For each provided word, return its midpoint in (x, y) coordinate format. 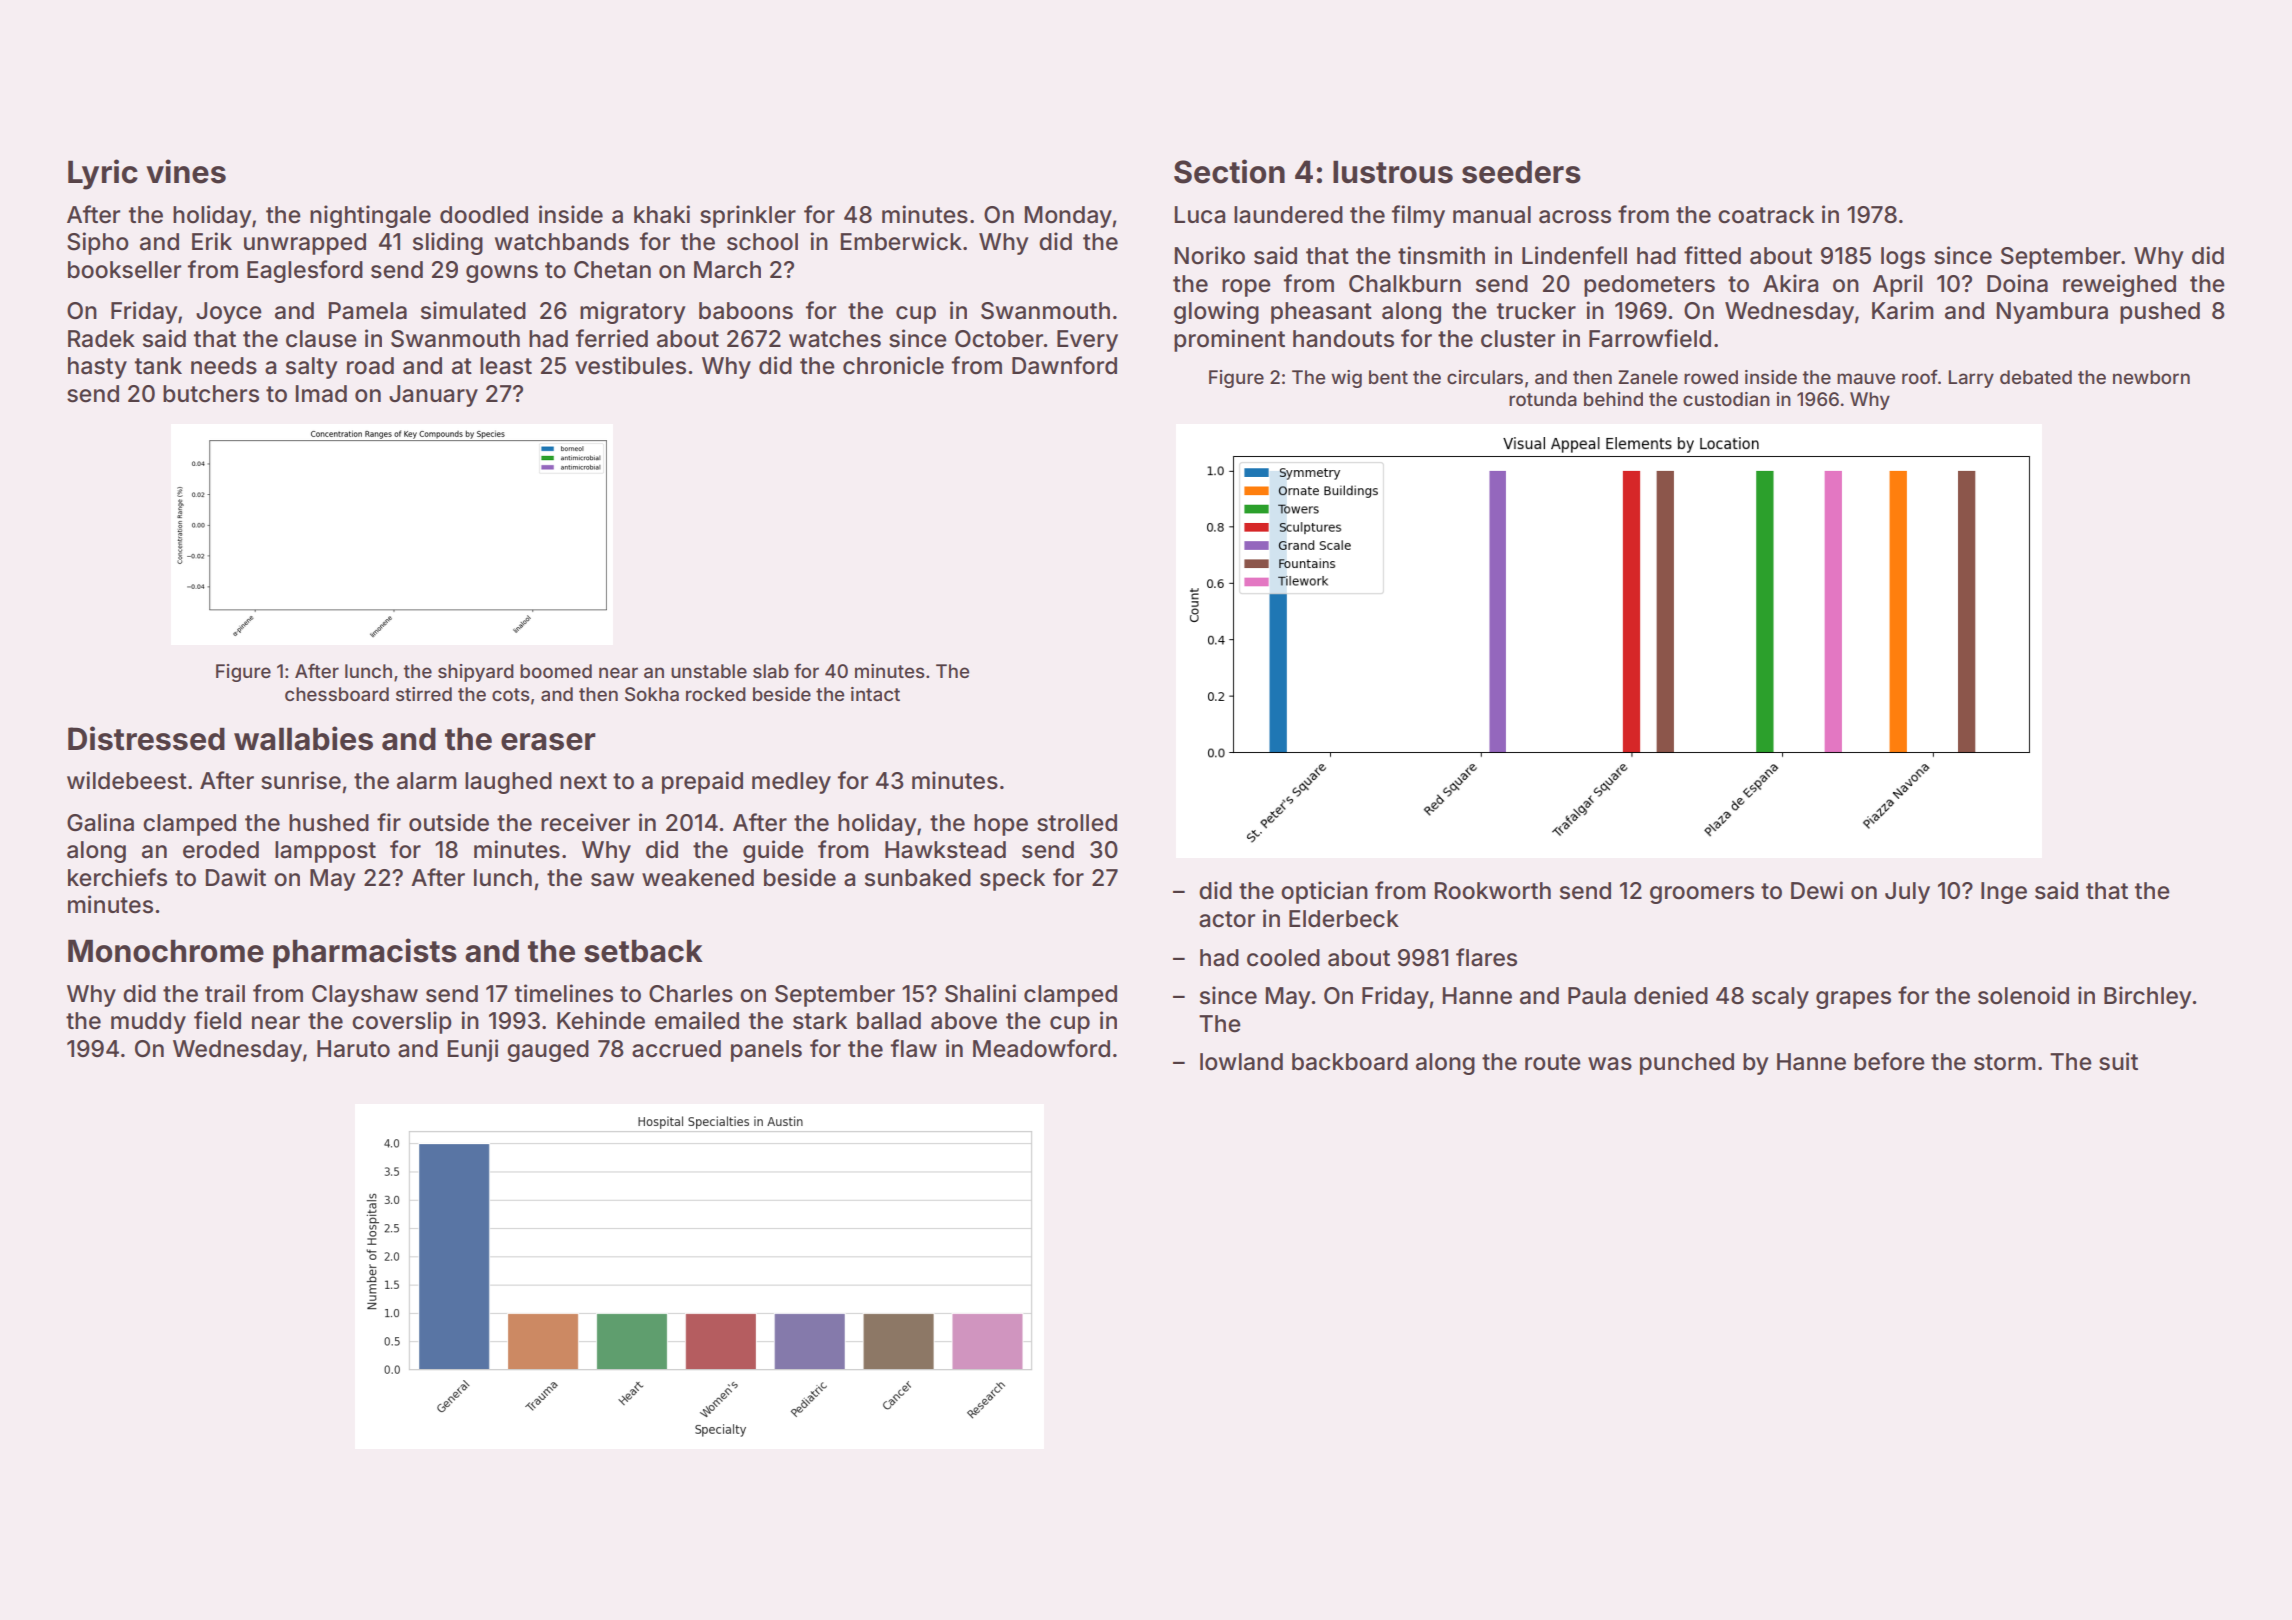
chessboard (337, 694)
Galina (100, 822)
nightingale (370, 216)
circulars (1485, 377)
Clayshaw (365, 996)
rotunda (1543, 399)
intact (875, 694)
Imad (321, 394)
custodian (1726, 399)
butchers (211, 394)
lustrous (1393, 172)
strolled (1077, 823)
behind (1613, 399)
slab (771, 671)
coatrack (1766, 215)
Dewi (1817, 890)
